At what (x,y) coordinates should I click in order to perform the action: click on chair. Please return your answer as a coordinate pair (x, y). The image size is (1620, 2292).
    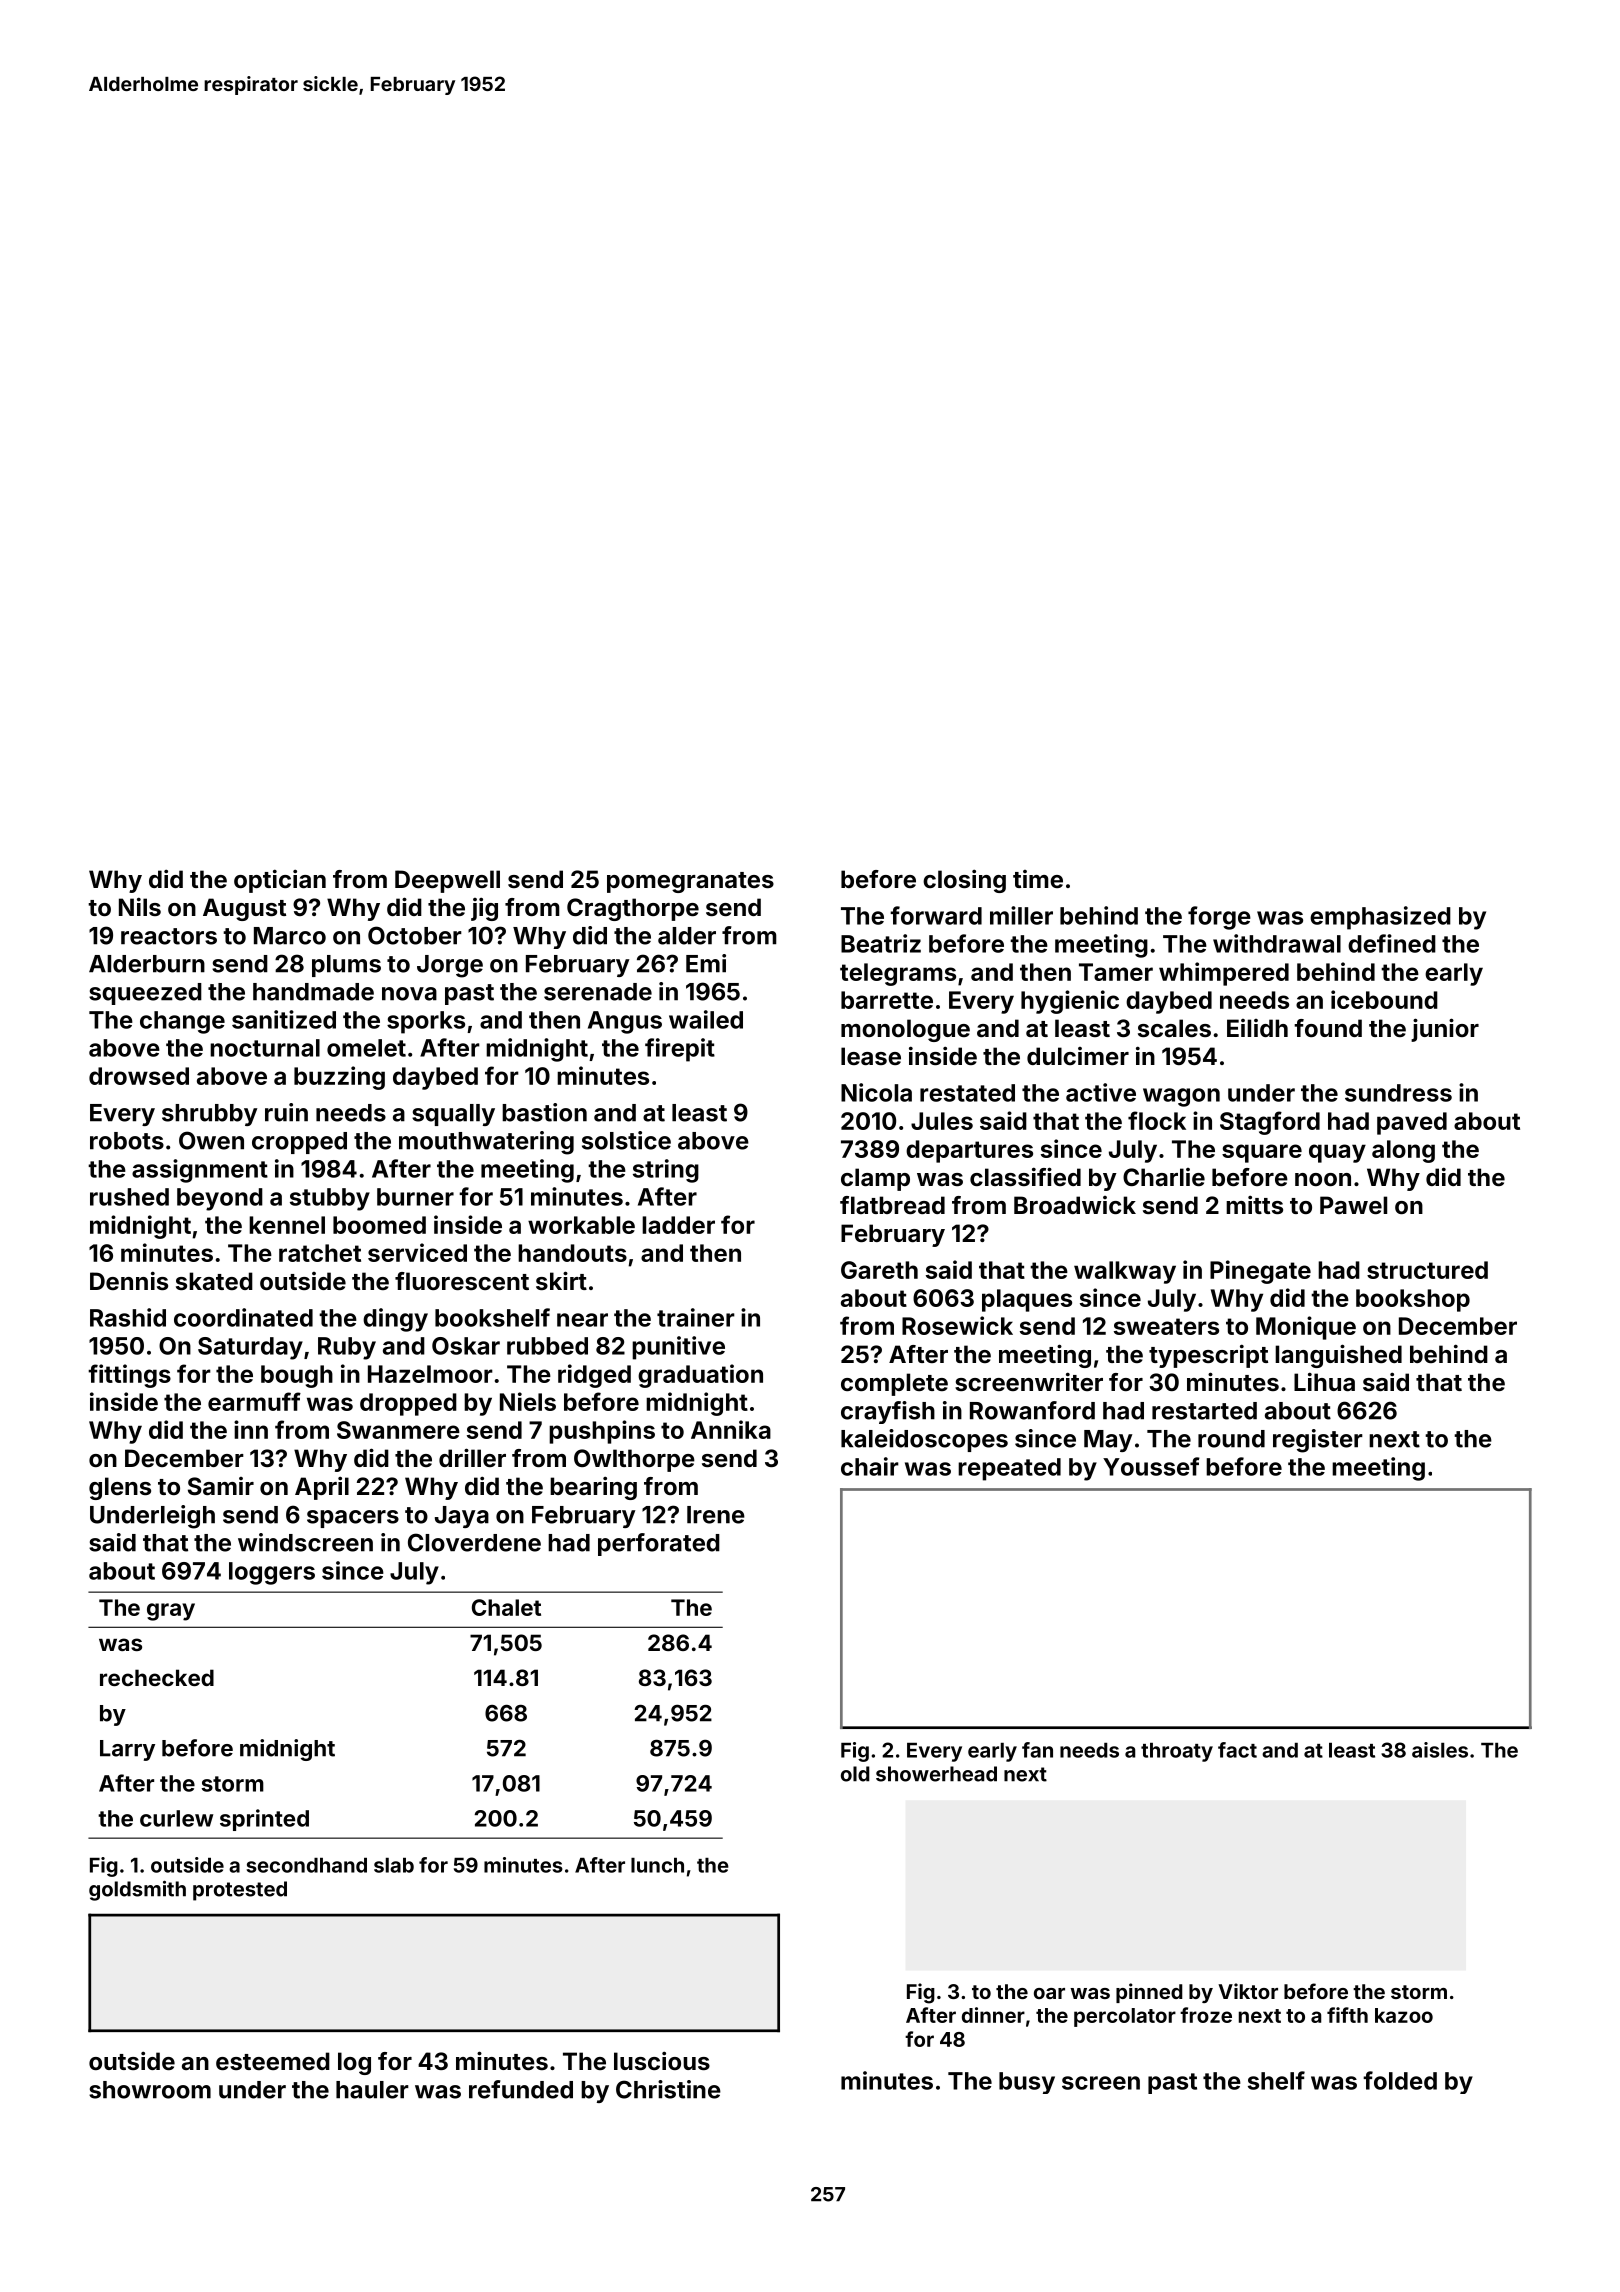
    Looking at the image, I should click on (870, 1466).
